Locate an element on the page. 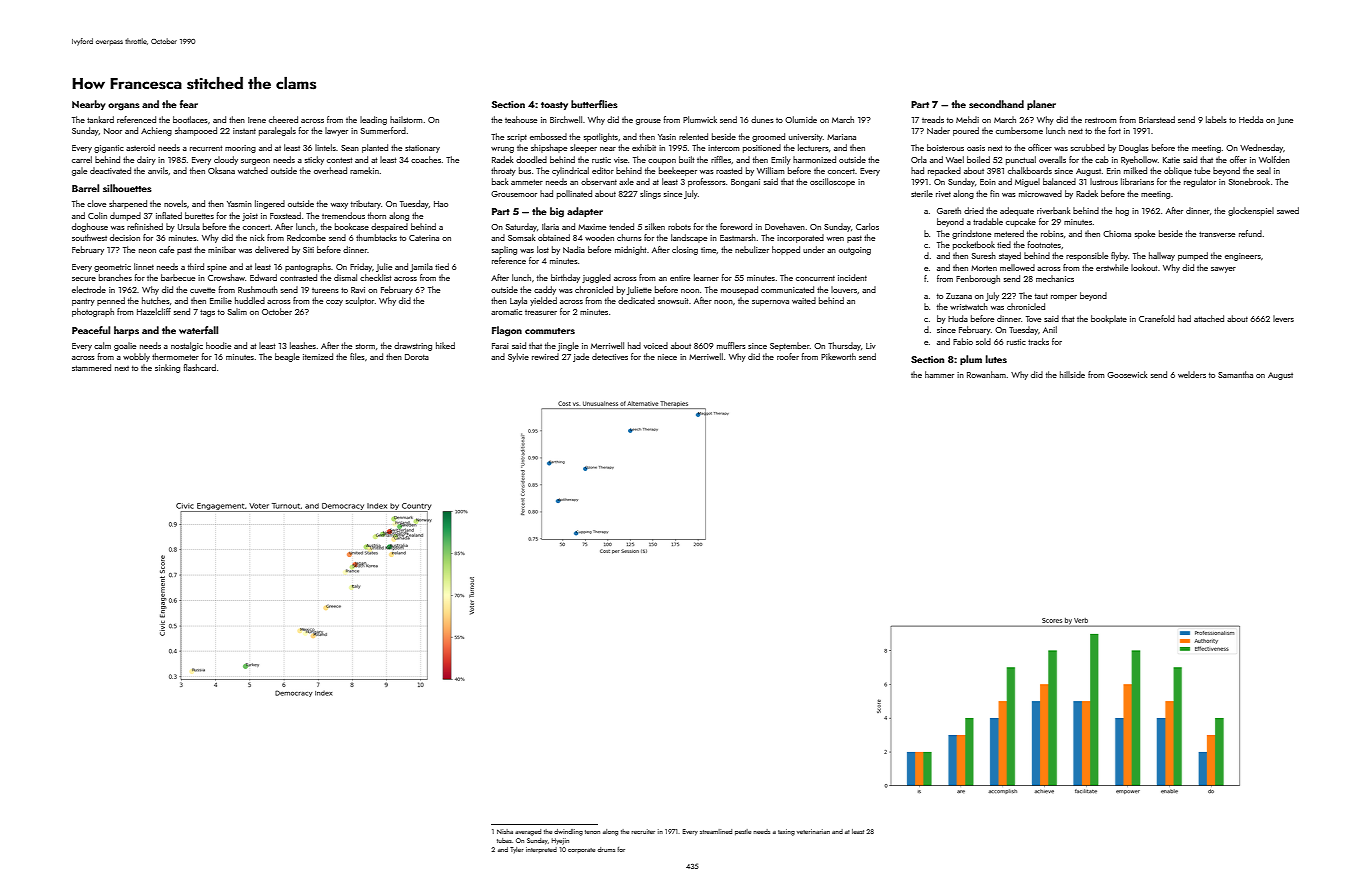 This image has height=887, width=1372. taxing is located at coordinates (786, 832).
